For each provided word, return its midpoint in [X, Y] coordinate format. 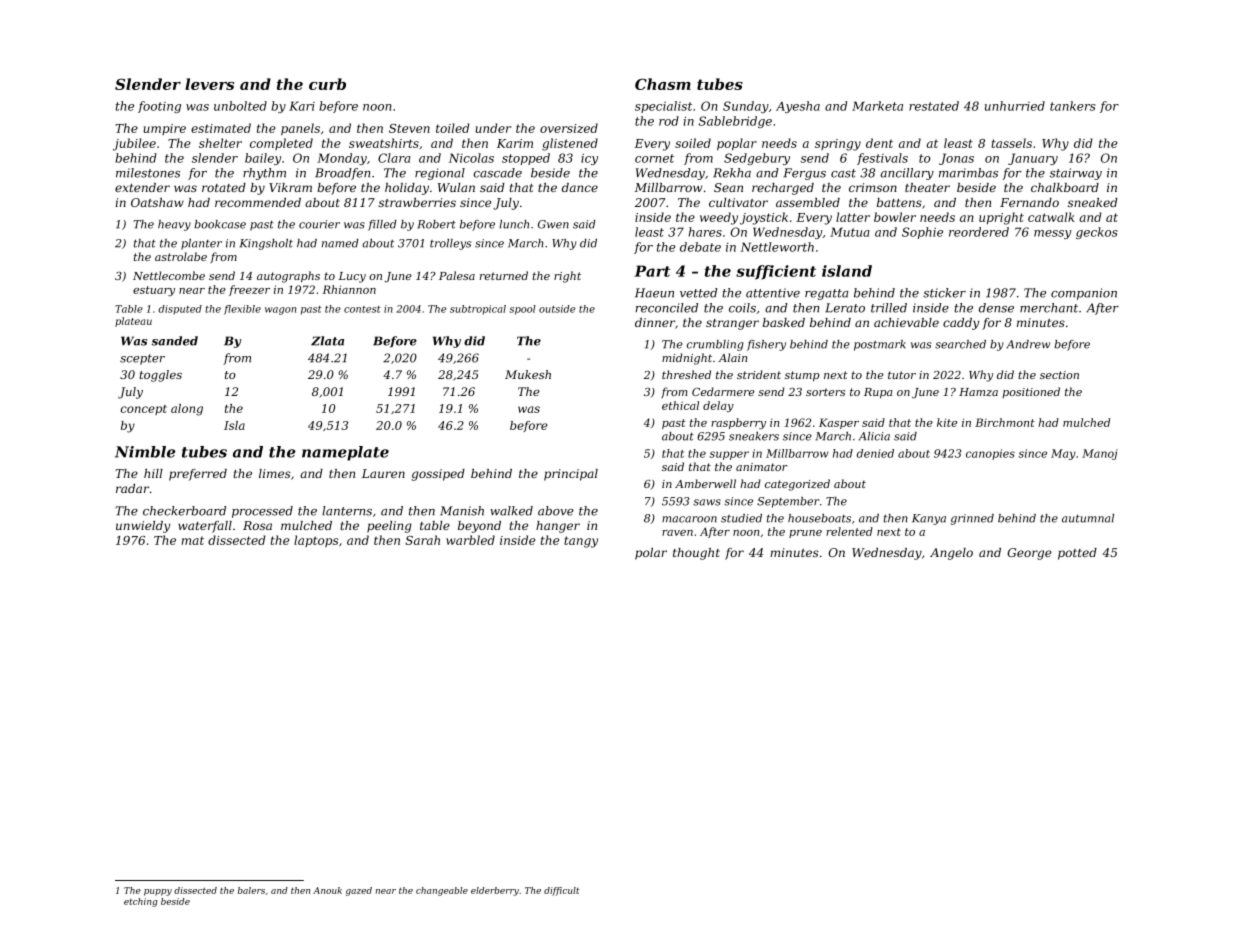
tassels [1011, 143]
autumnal [1088, 518]
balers [251, 890]
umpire [164, 129]
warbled [470, 540]
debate [700, 247]
